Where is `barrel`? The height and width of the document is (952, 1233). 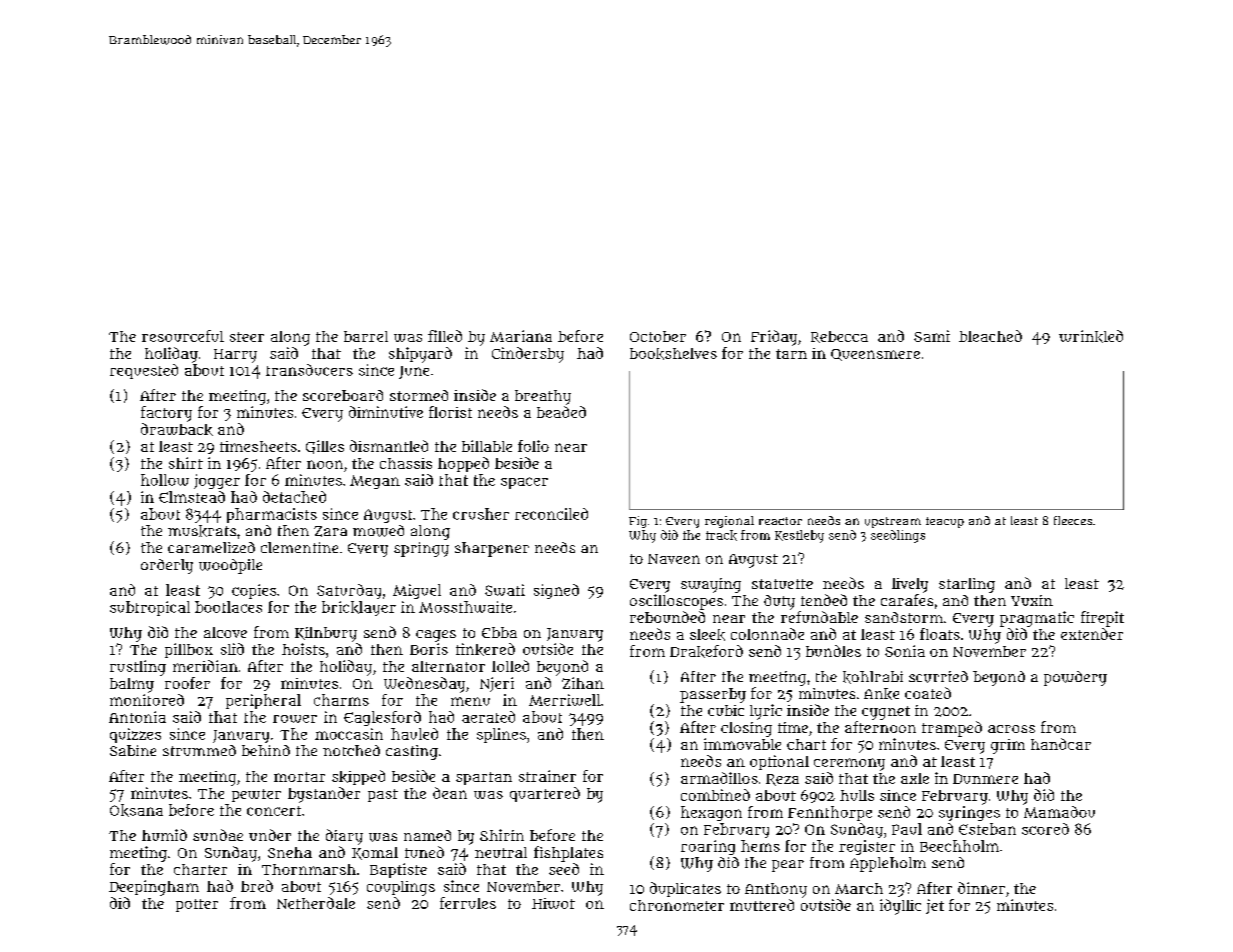 barrel is located at coordinates (366, 336).
